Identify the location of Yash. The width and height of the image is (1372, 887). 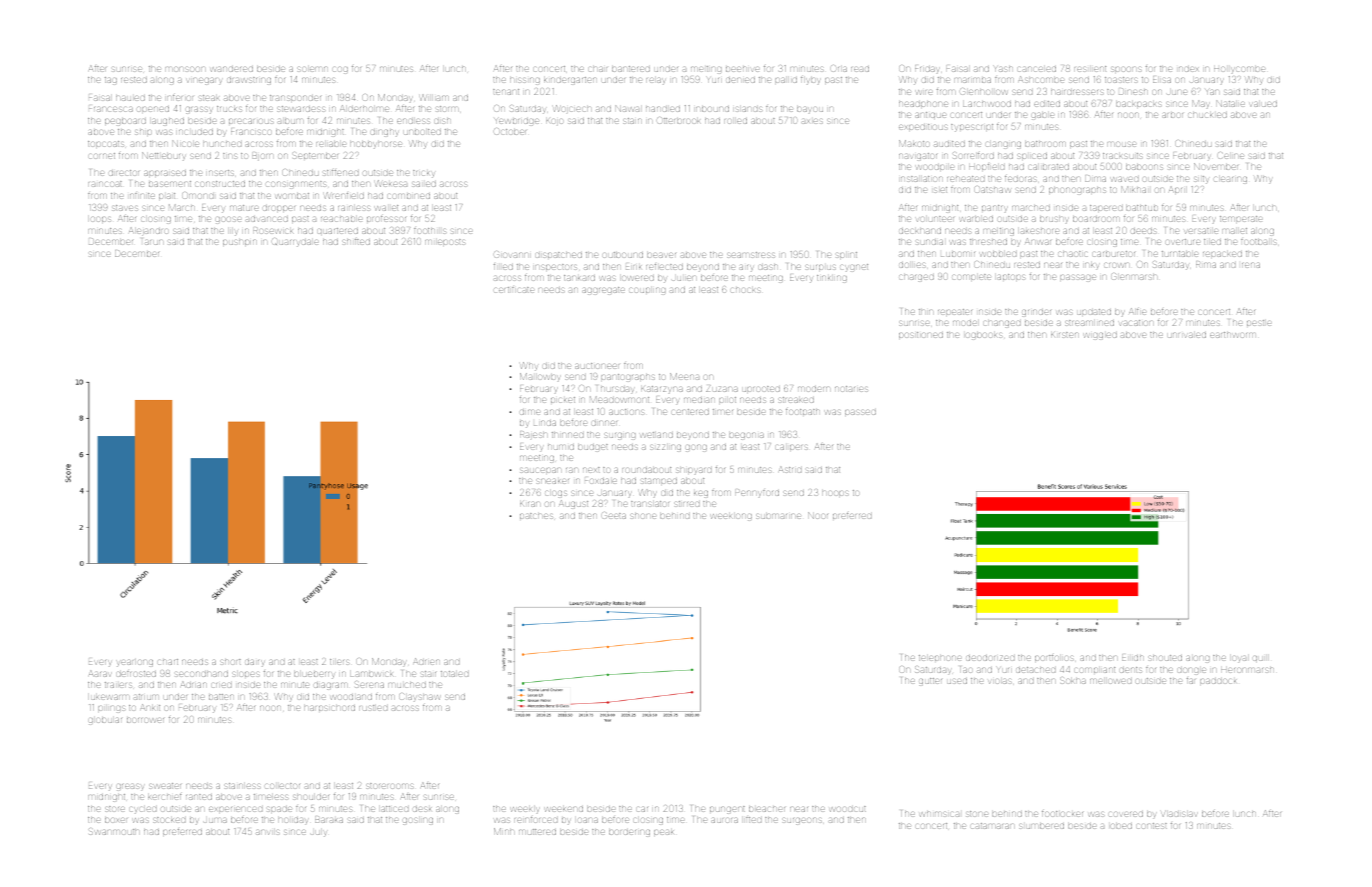
(1003, 68).
